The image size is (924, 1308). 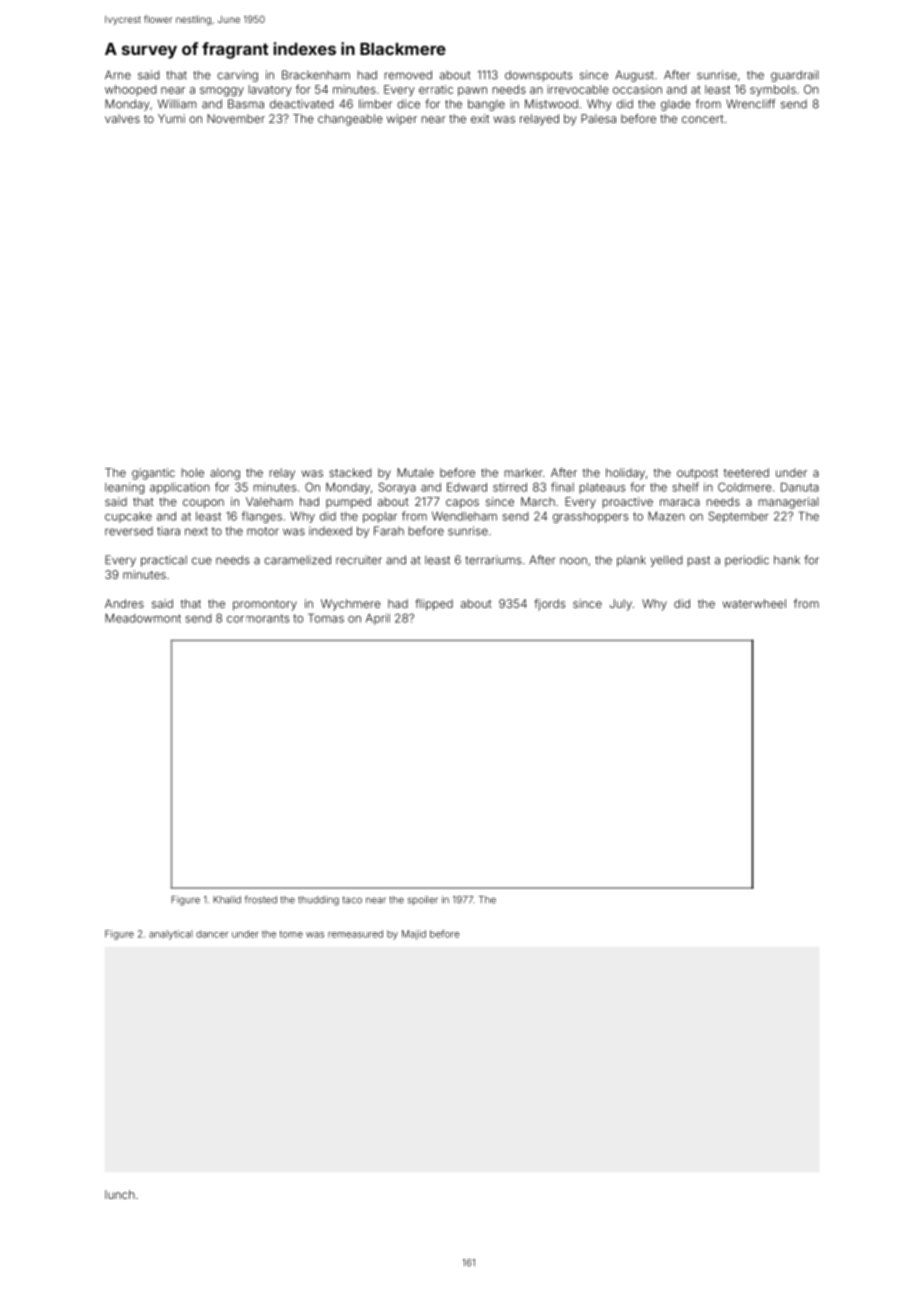 I want to click on bangle, so click(x=486, y=105).
